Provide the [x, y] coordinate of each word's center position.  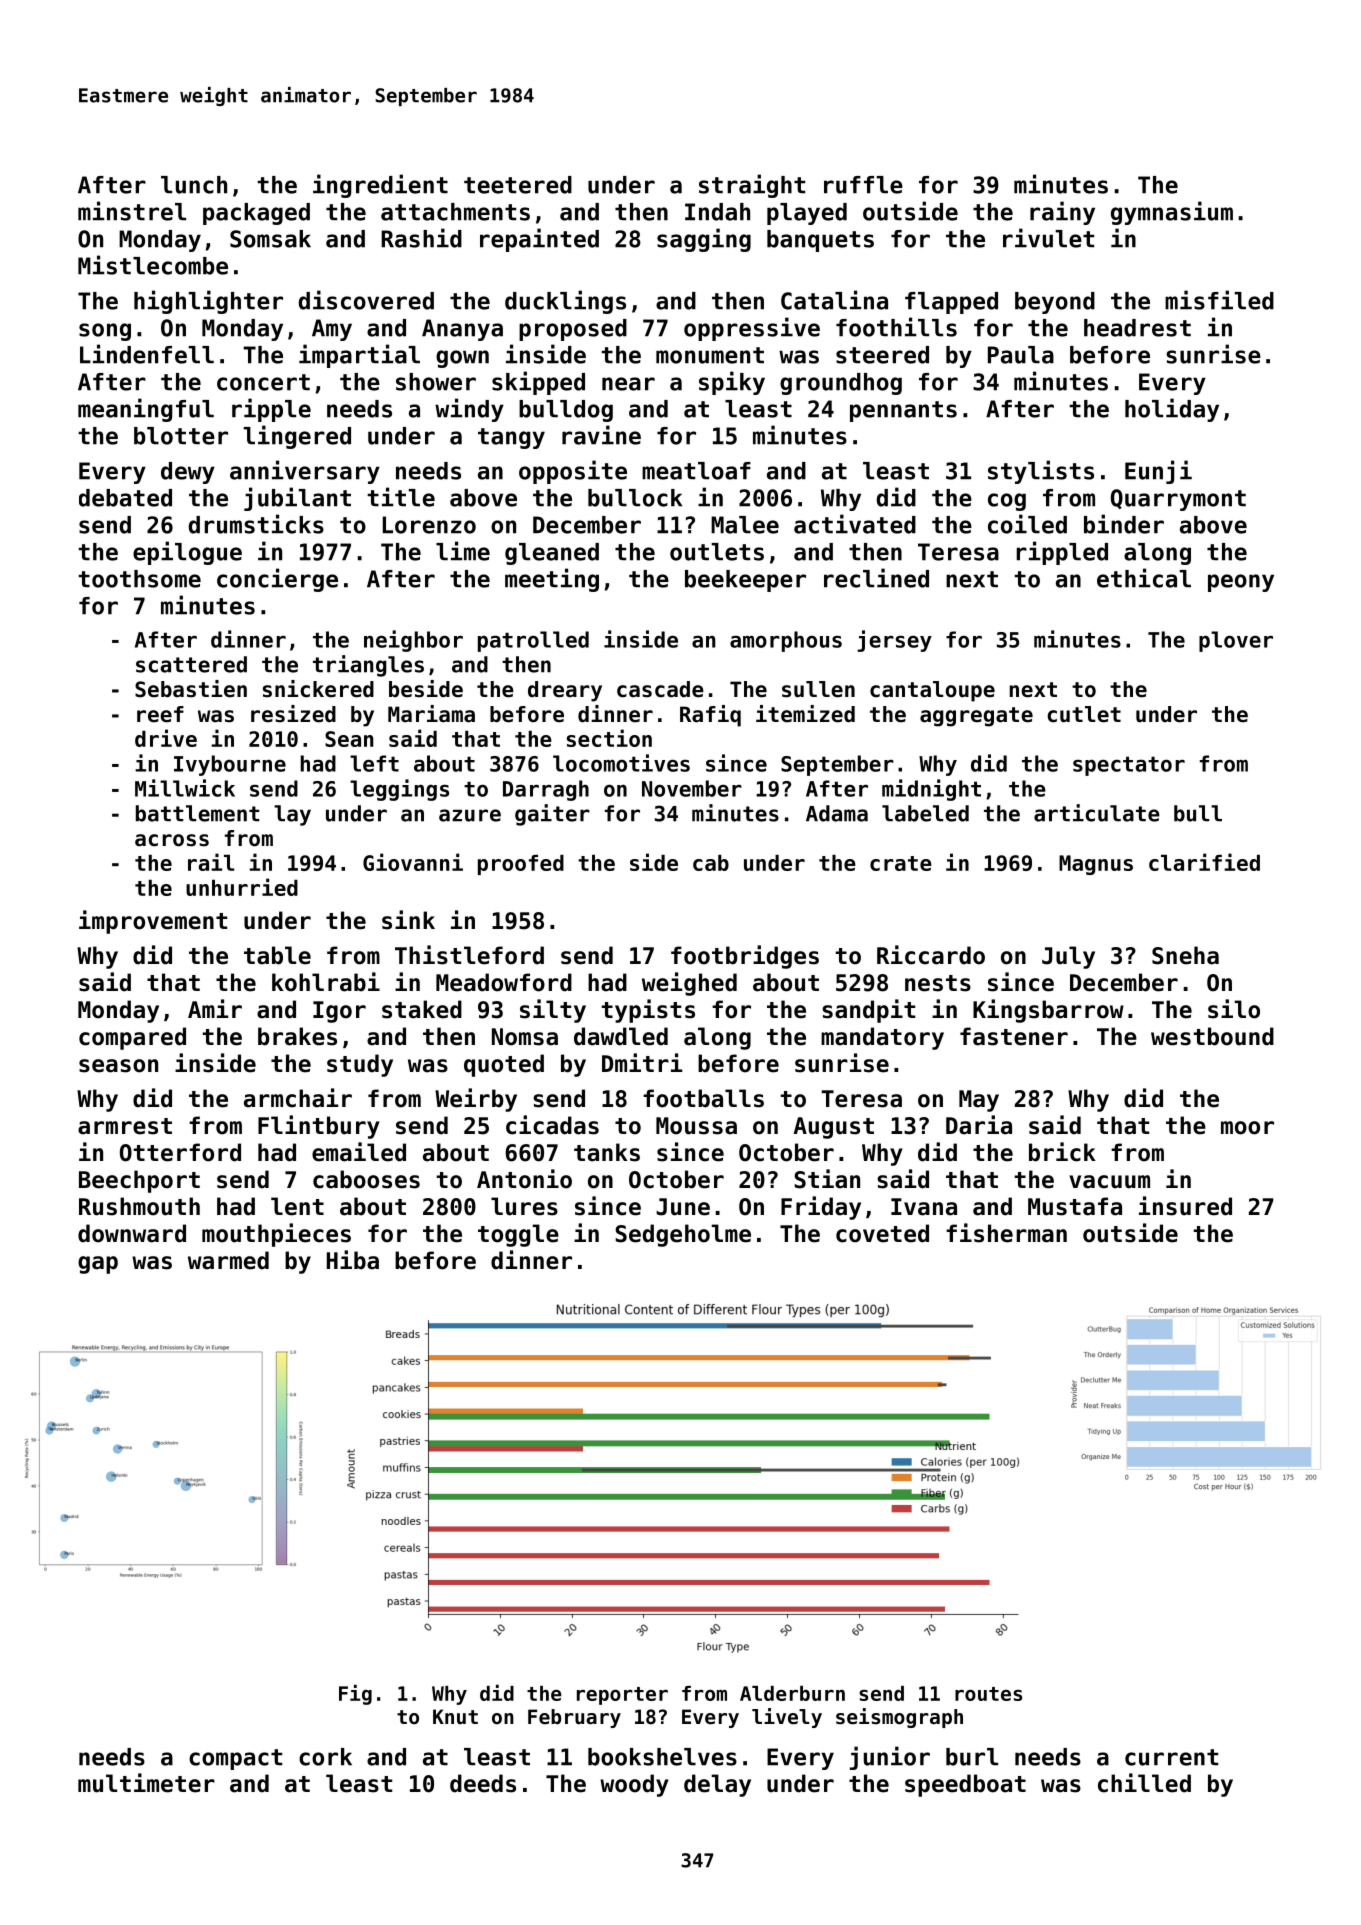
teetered [518, 185]
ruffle [863, 185]
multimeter [146, 1783]
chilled [1144, 1783]
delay [717, 1785]
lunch [194, 185]
